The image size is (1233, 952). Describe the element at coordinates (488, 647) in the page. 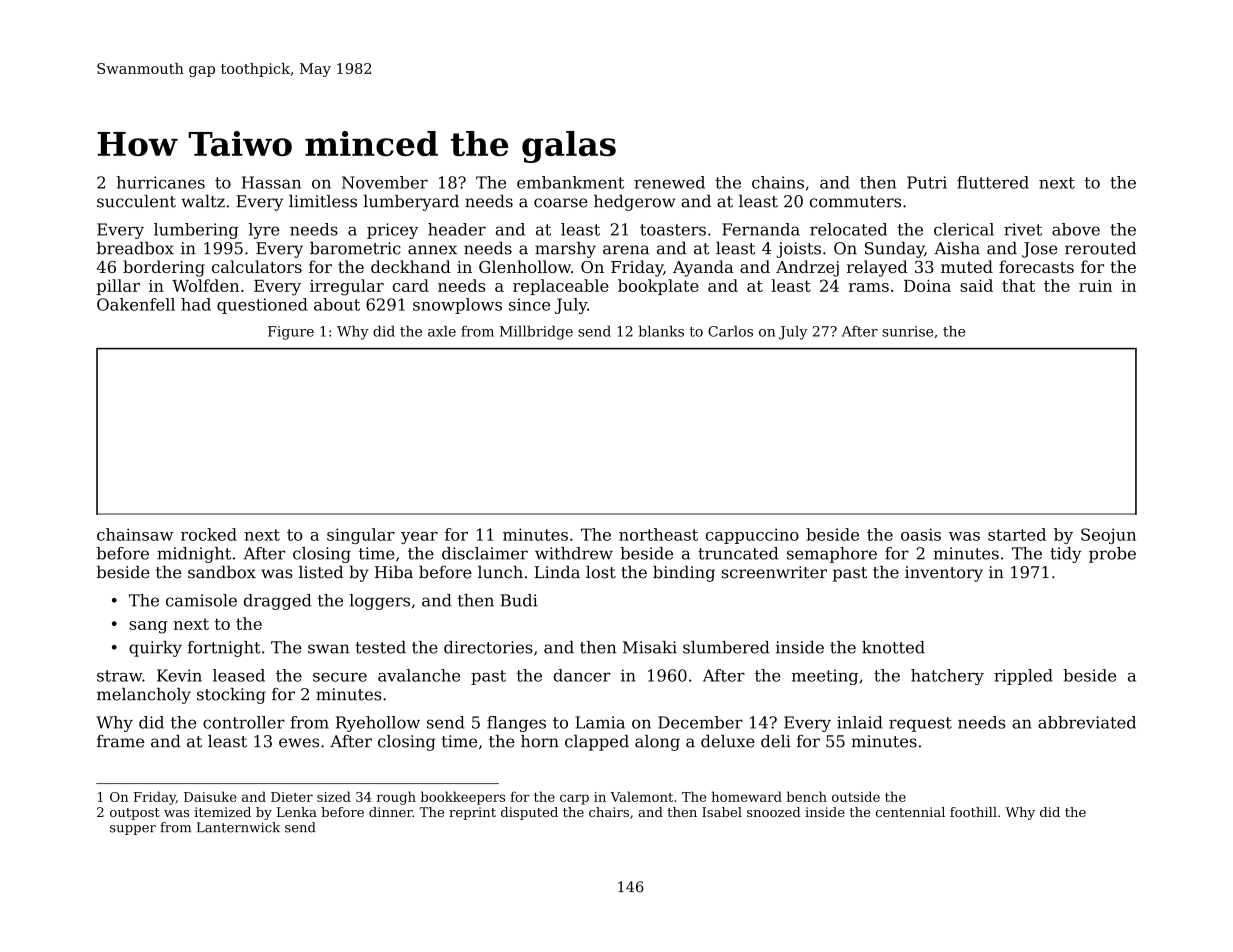

I see `directories` at that location.
